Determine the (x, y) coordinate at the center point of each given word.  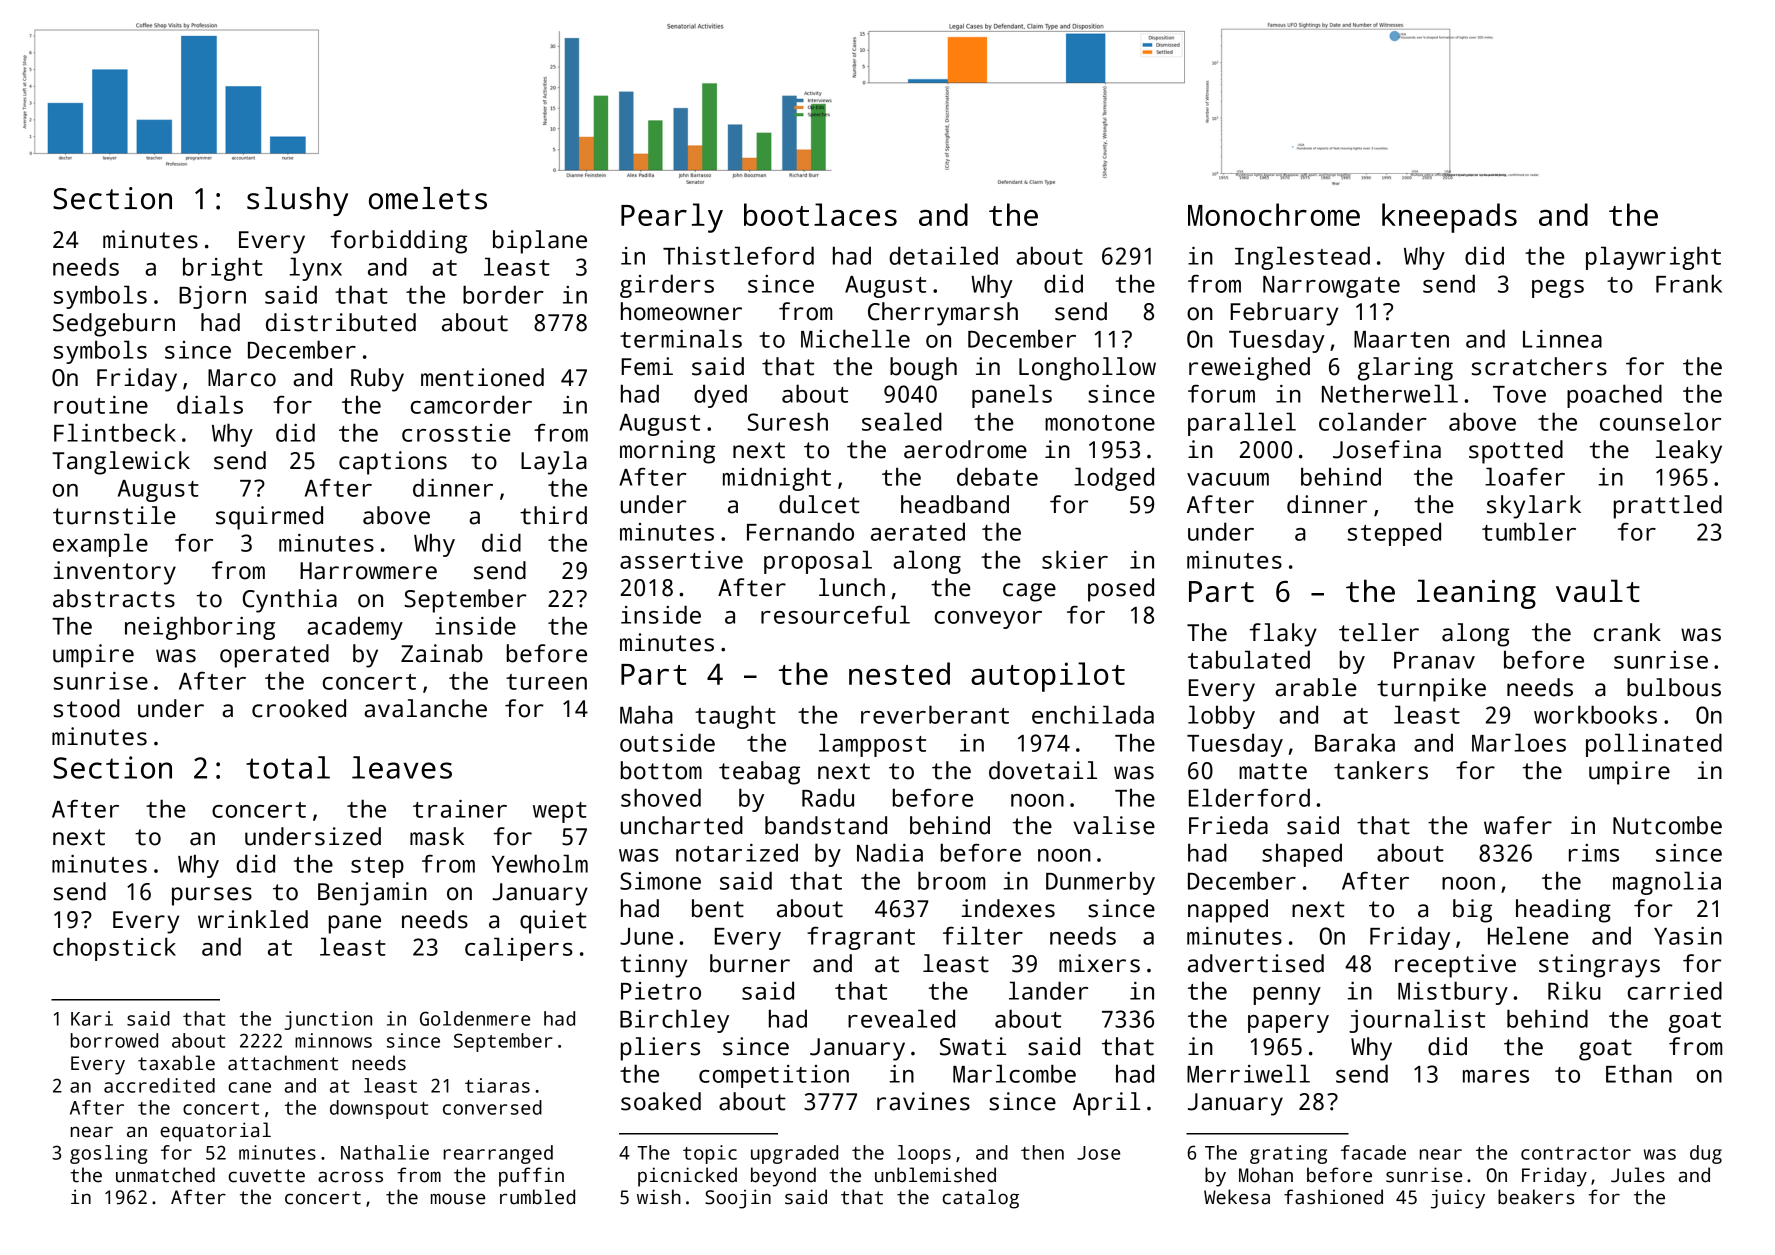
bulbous (1674, 687)
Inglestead (1302, 258)
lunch (852, 587)
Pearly (672, 218)
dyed (720, 396)
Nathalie (385, 1152)
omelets (428, 198)
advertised (1256, 963)
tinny (653, 966)
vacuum (1228, 479)
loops (924, 1154)
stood (87, 708)
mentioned (482, 377)
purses (212, 896)
